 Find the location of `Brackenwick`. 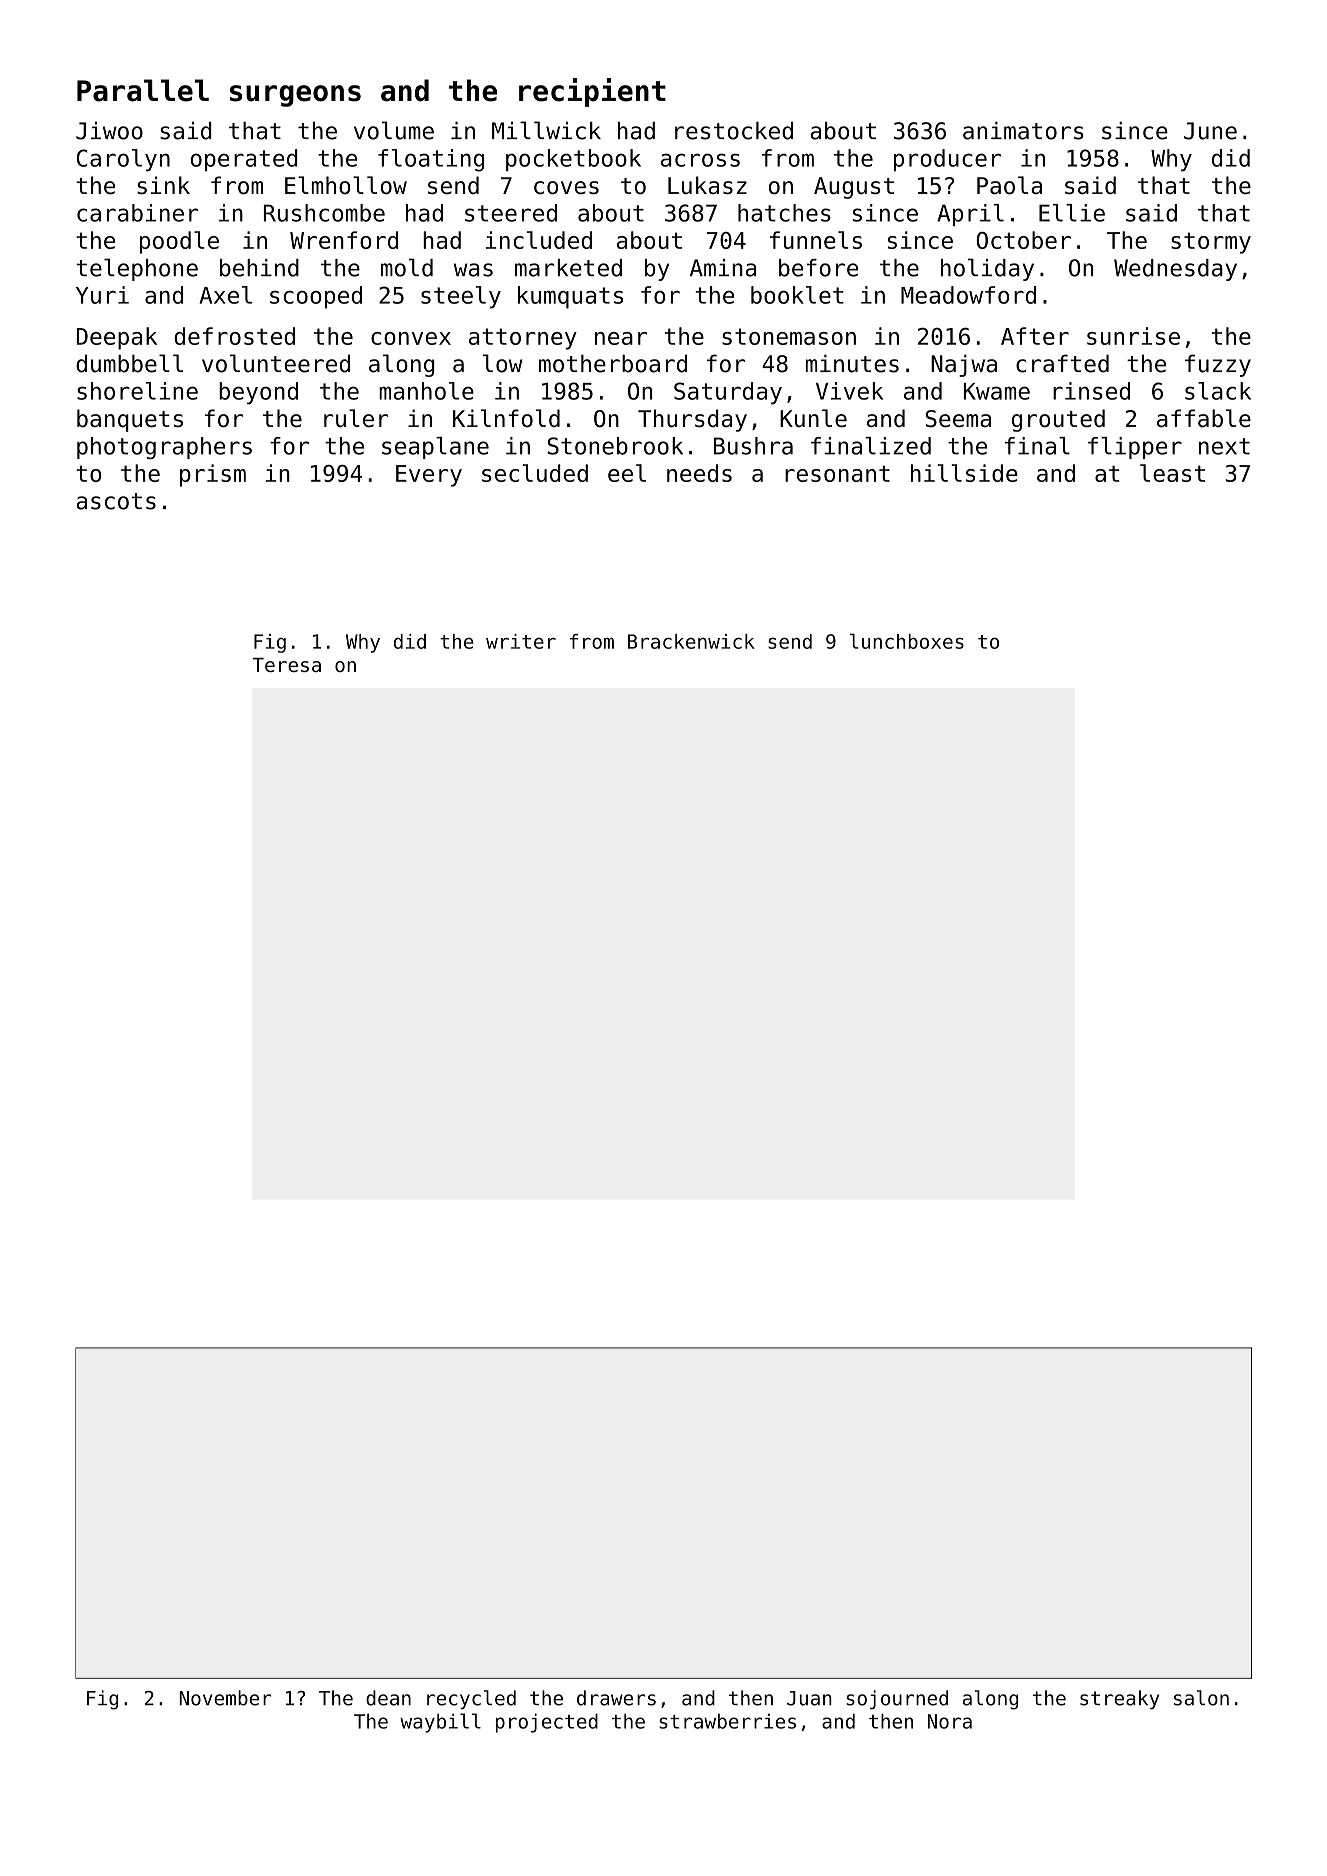

Brackenwick is located at coordinates (691, 641).
